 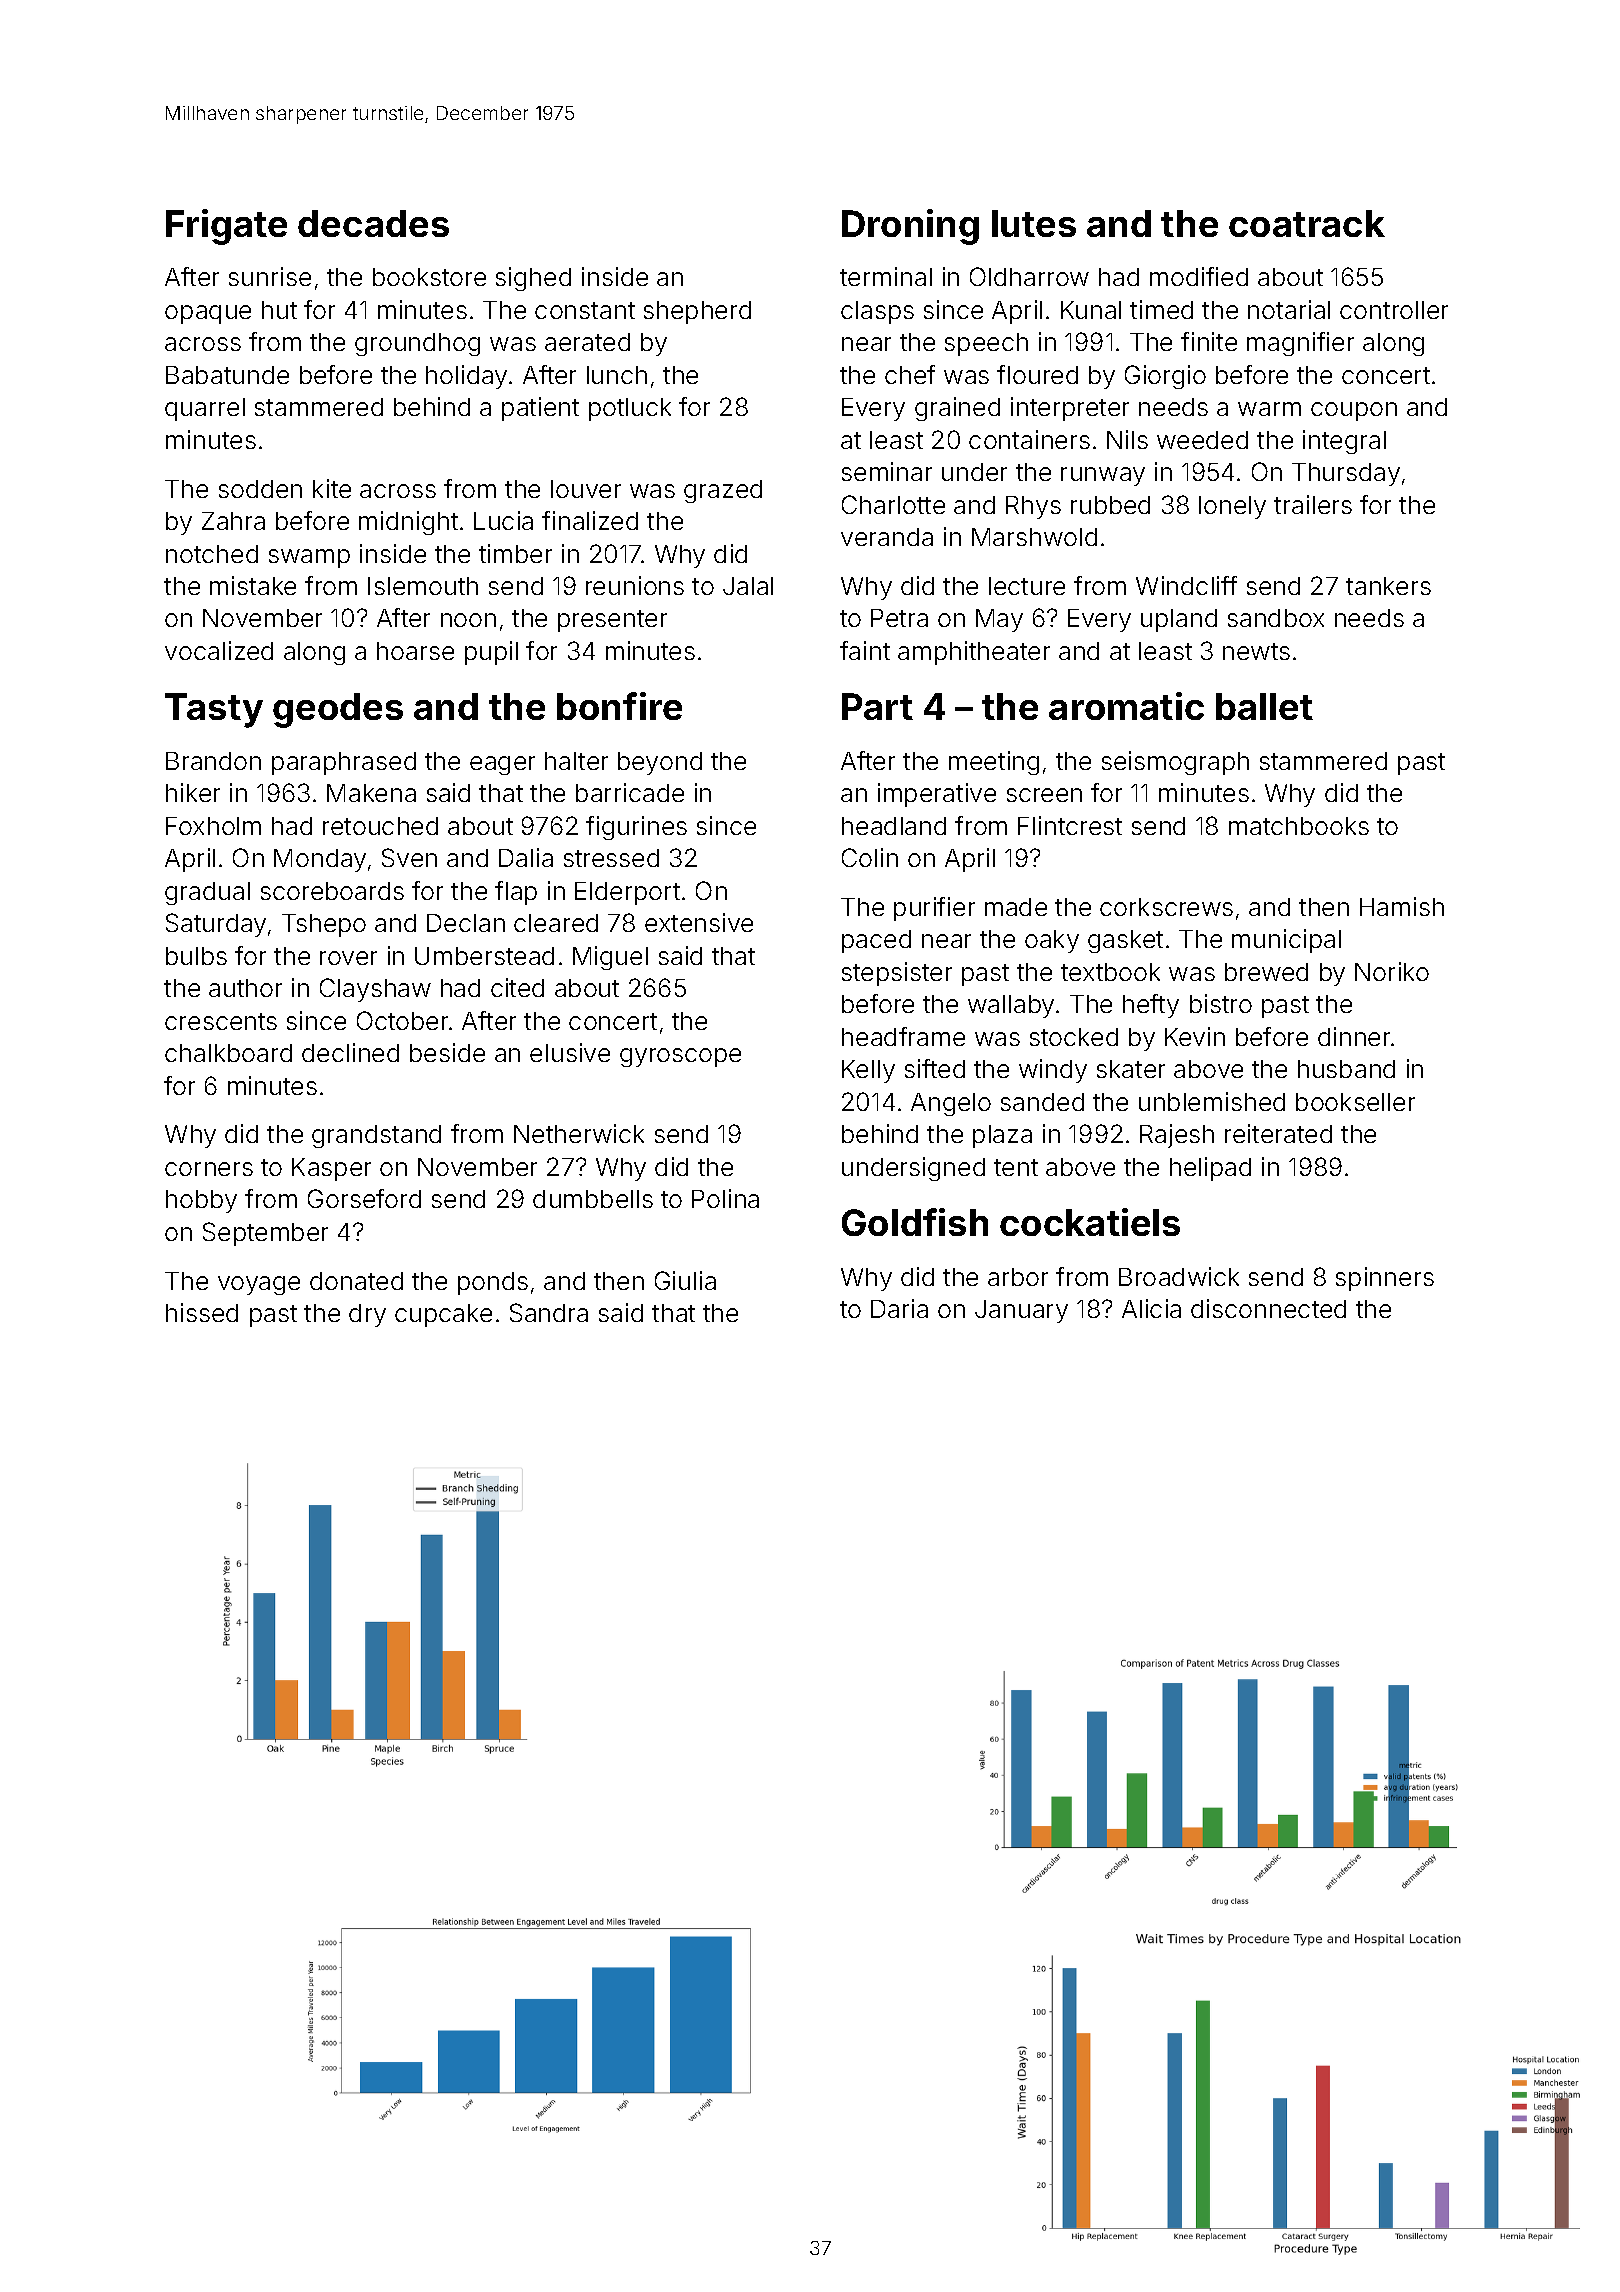 I want to click on coatrack, so click(x=1307, y=223).
